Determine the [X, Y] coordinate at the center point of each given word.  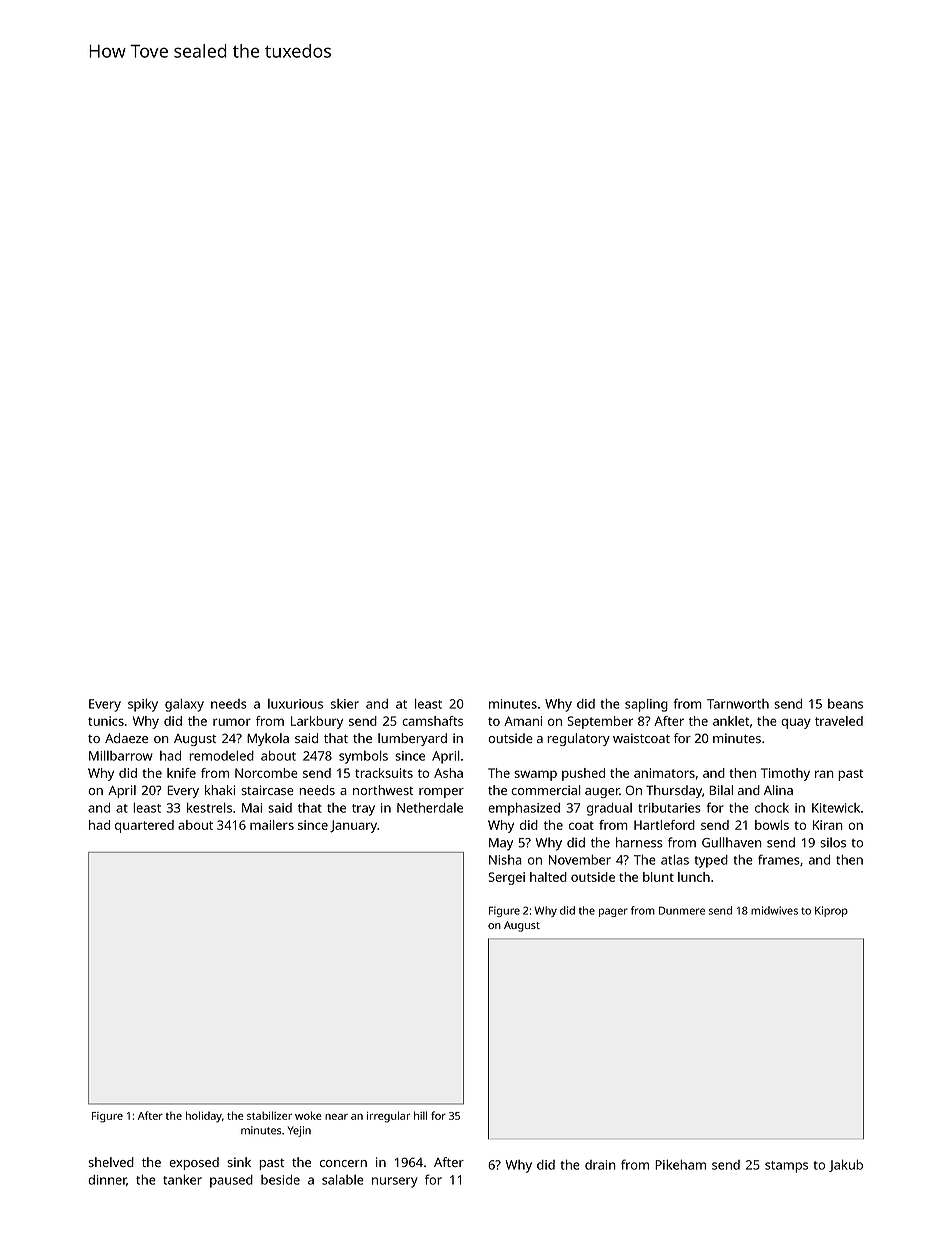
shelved [111, 1162]
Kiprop [831, 911]
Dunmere [682, 910]
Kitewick [836, 808]
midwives [774, 910]
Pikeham [680, 1164]
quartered [144, 826]
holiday [204, 1117]
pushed [583, 774]
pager [613, 912]
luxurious [295, 704]
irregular [388, 1117]
